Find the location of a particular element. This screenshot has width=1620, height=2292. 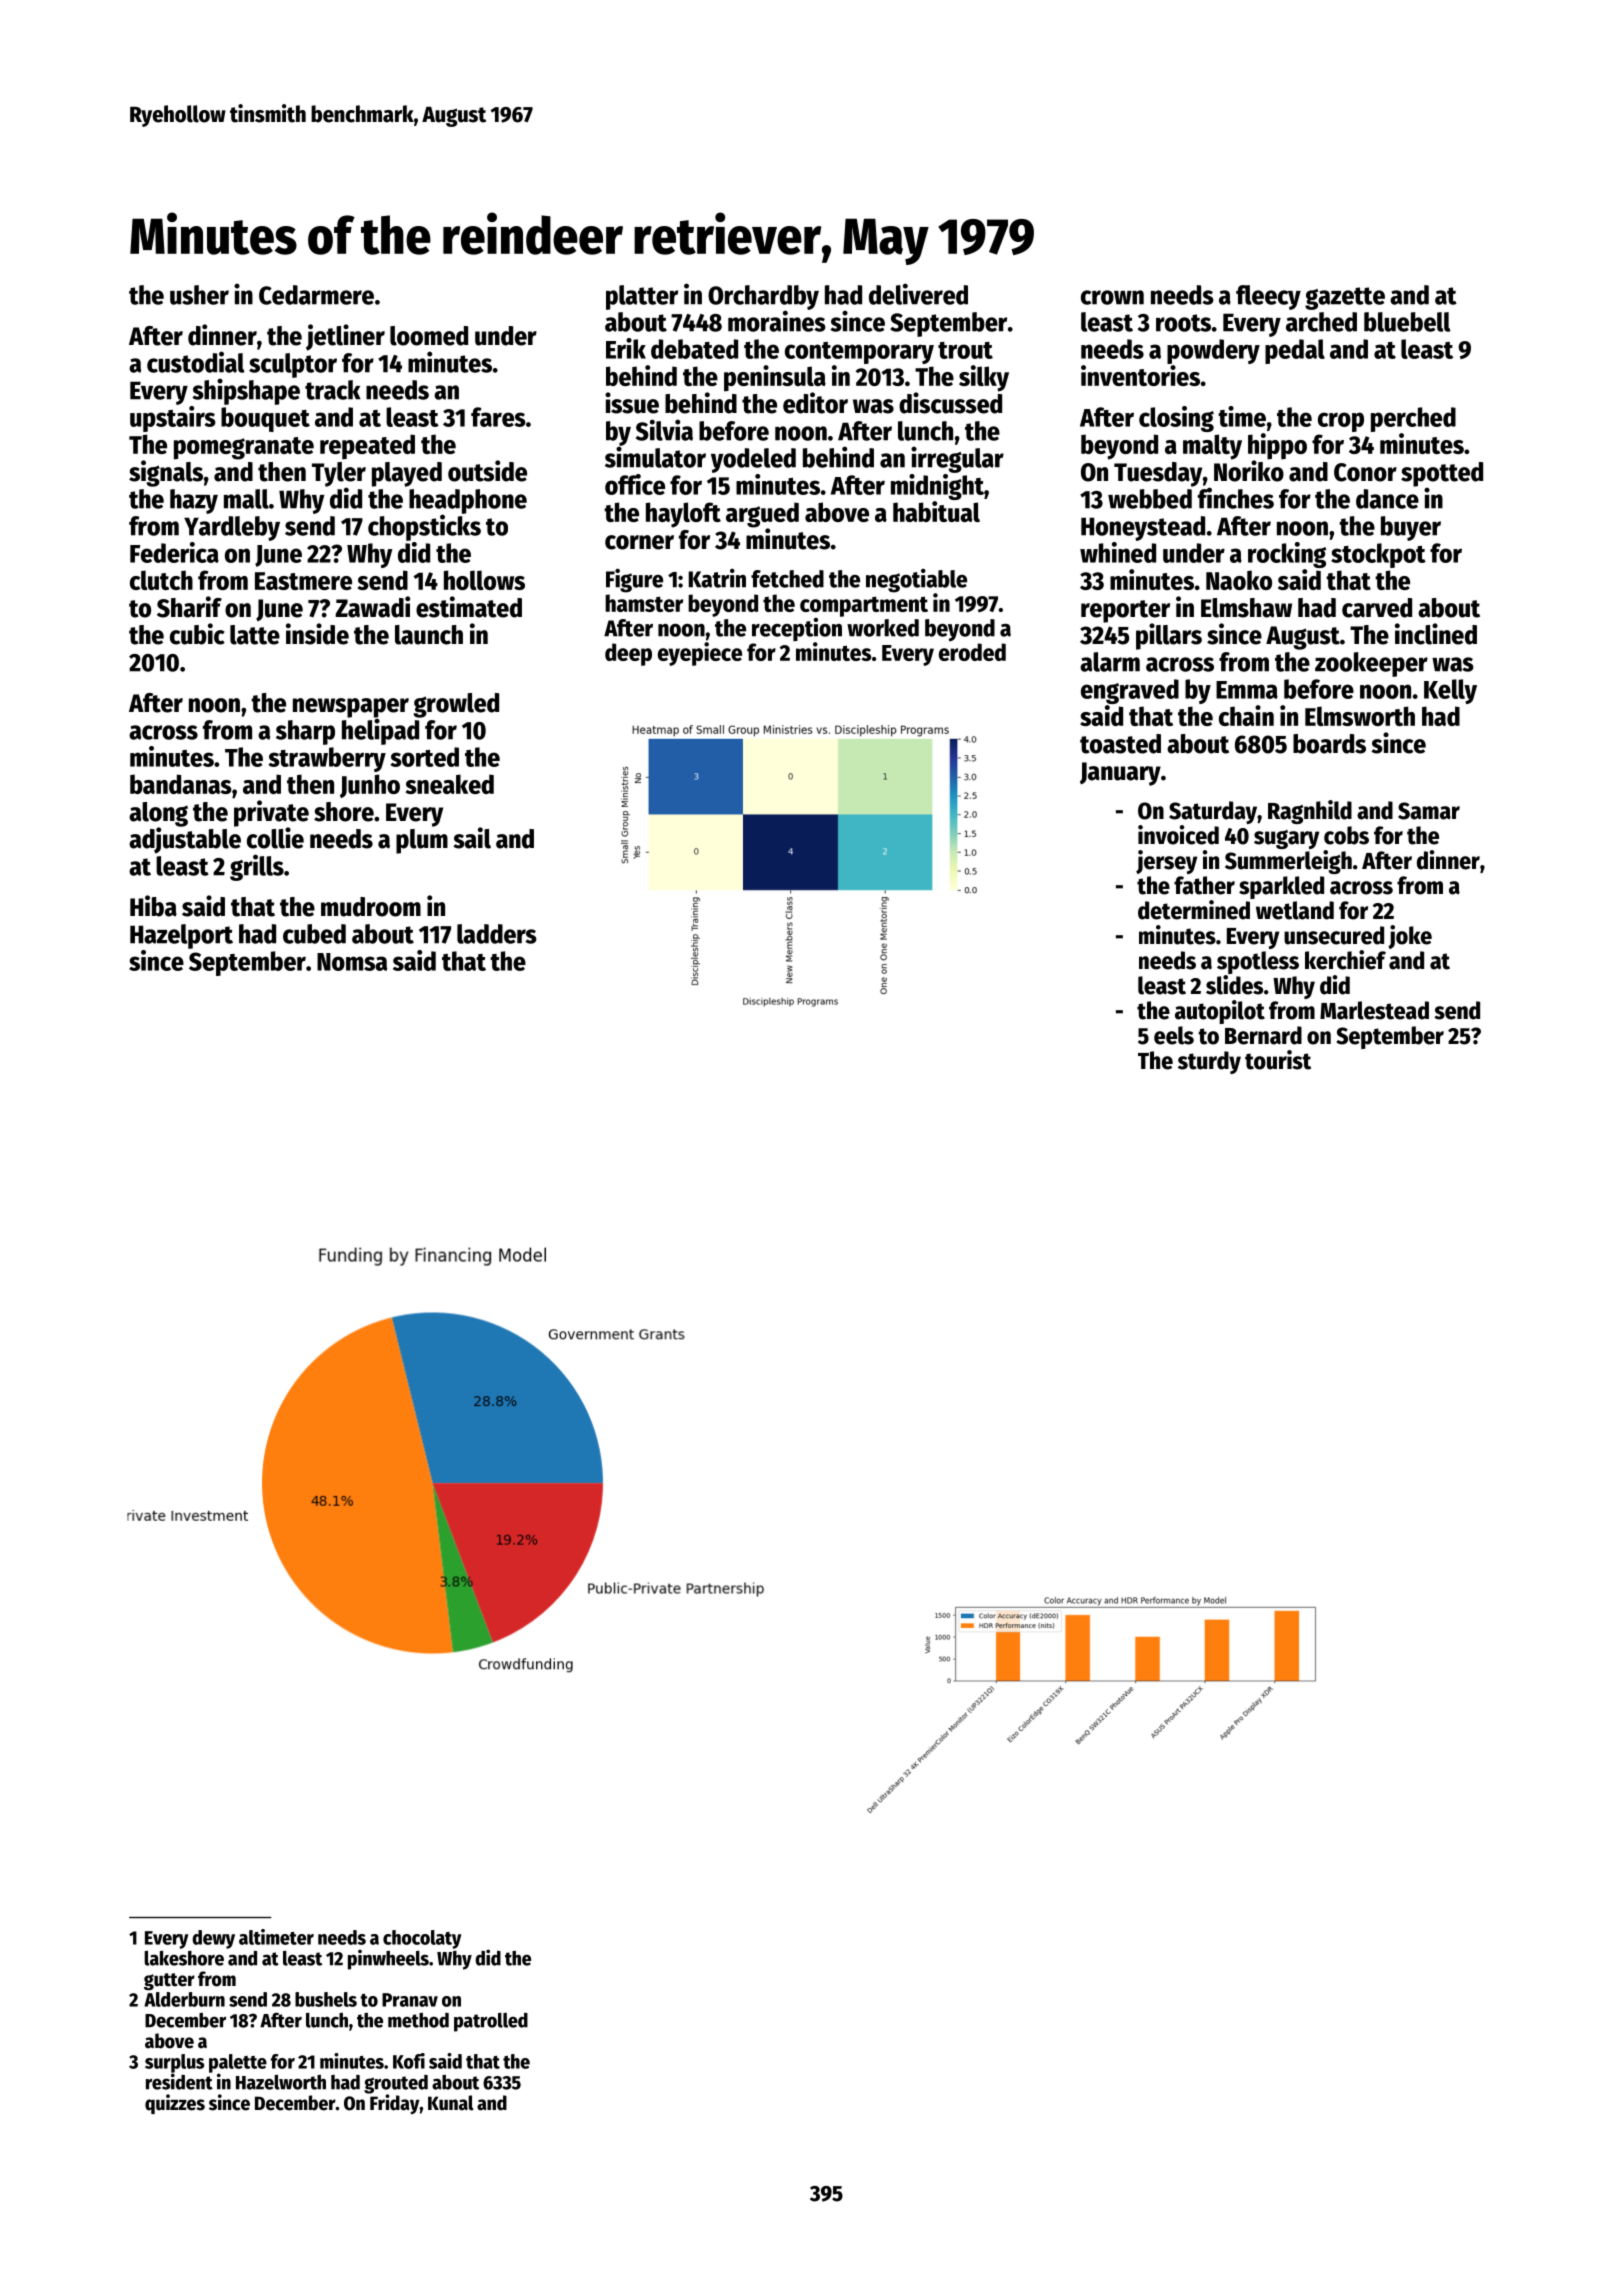

tourist is located at coordinates (1278, 1060).
